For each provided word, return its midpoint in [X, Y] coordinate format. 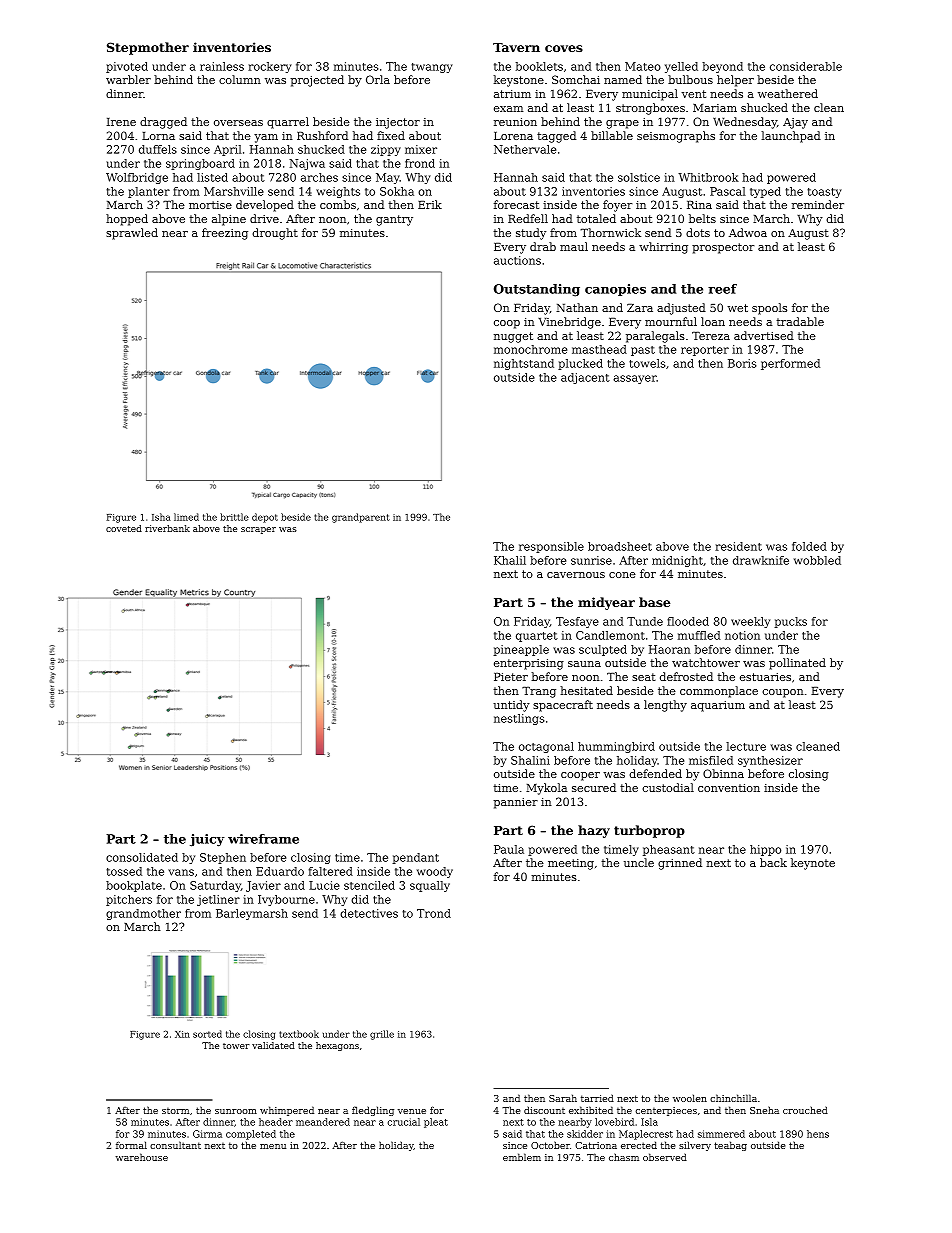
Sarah [563, 1098]
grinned [680, 864]
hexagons [337, 1046]
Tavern [516, 47]
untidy [511, 706]
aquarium [718, 706]
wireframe [263, 839]
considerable [806, 66]
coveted [124, 528]
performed [790, 364]
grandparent [361, 518]
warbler [128, 79]
